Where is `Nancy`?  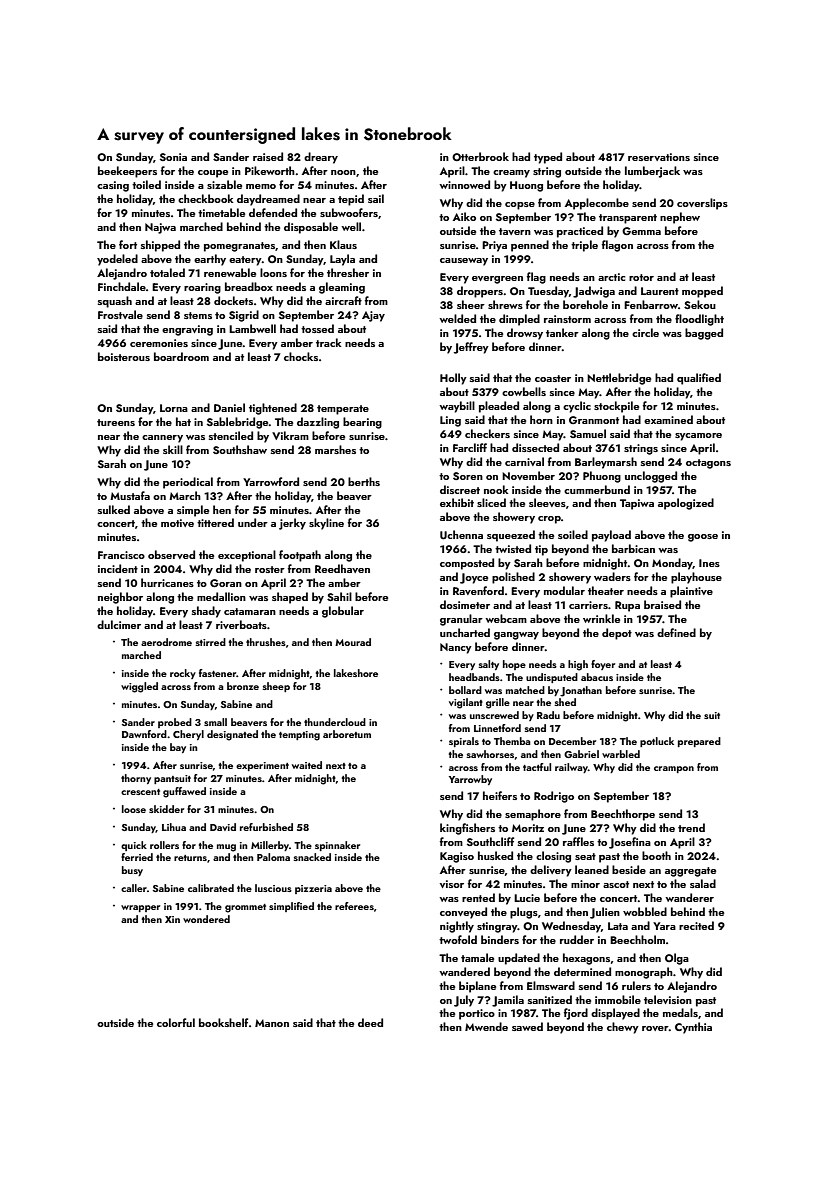
Nancy is located at coordinates (456, 648).
